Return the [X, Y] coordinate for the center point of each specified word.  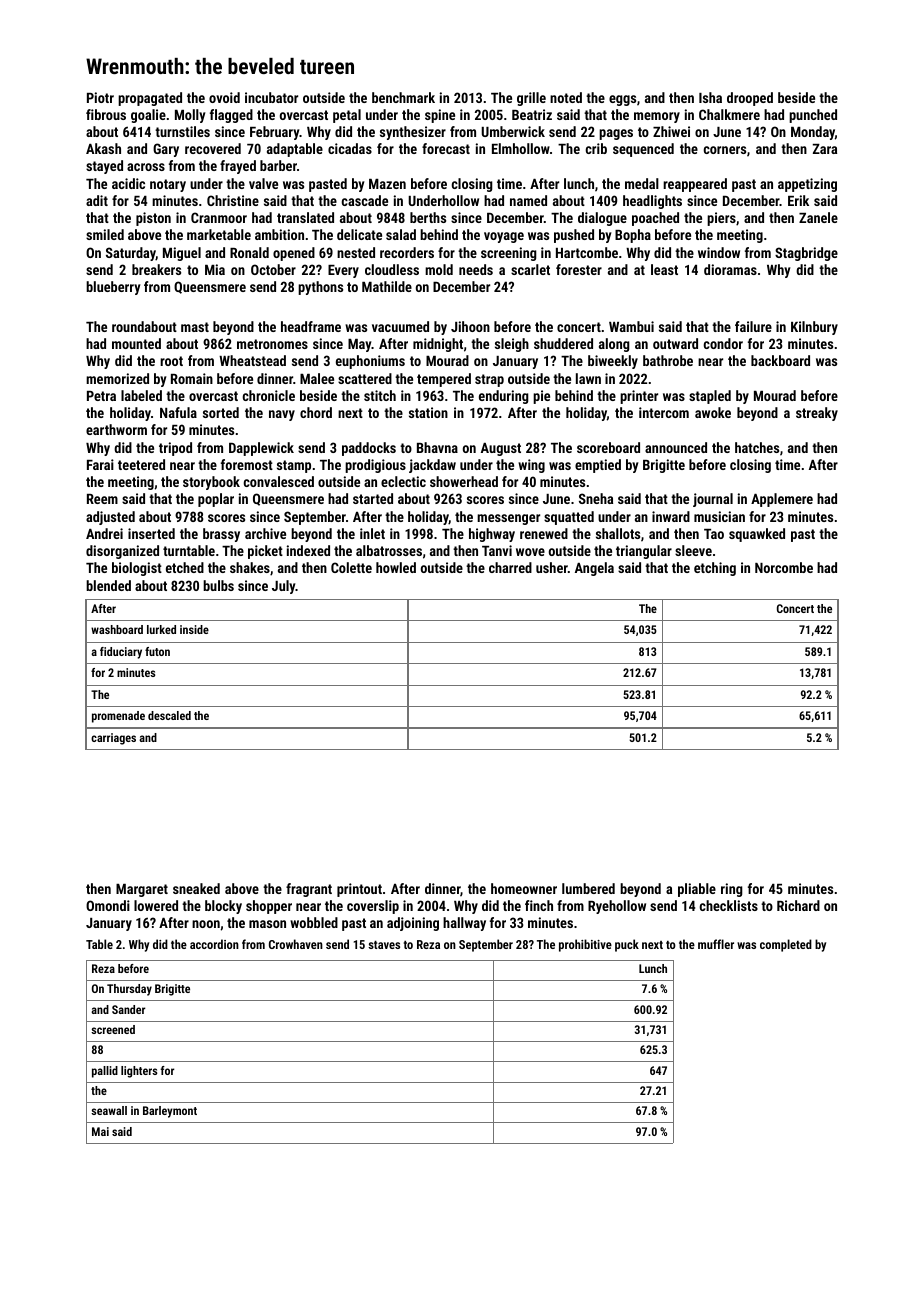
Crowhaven [296, 944]
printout [359, 890]
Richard [798, 905]
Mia [215, 269]
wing [531, 466]
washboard [117, 629]
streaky [817, 414]
